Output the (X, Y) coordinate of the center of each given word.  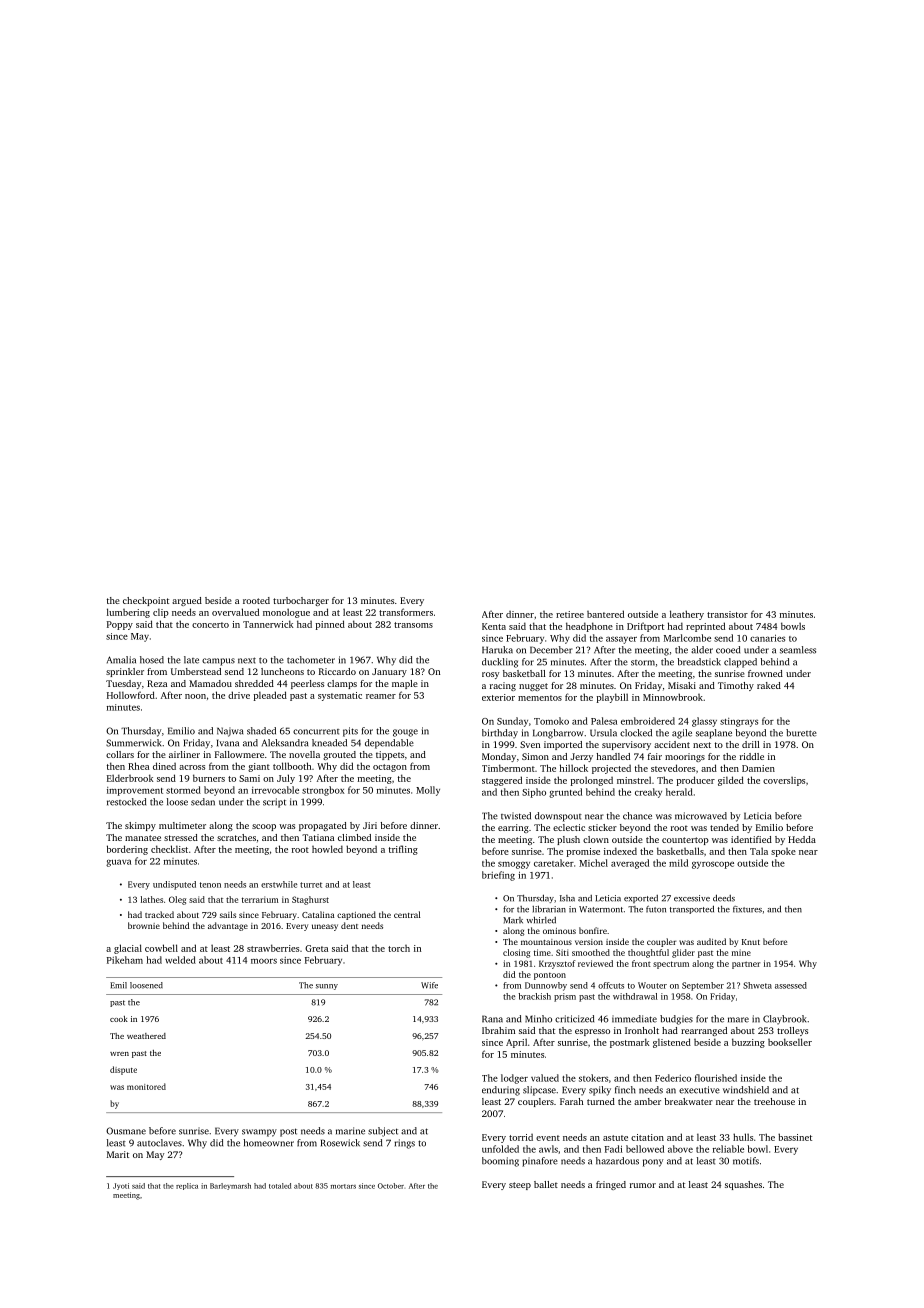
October (391, 1186)
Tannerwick (268, 624)
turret (311, 885)
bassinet (795, 1137)
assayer (621, 640)
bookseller (790, 1042)
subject (383, 1132)
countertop (685, 841)
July (286, 779)
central (407, 914)
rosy (490, 675)
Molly (428, 791)
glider (683, 953)
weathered (146, 1036)
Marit (118, 1154)
